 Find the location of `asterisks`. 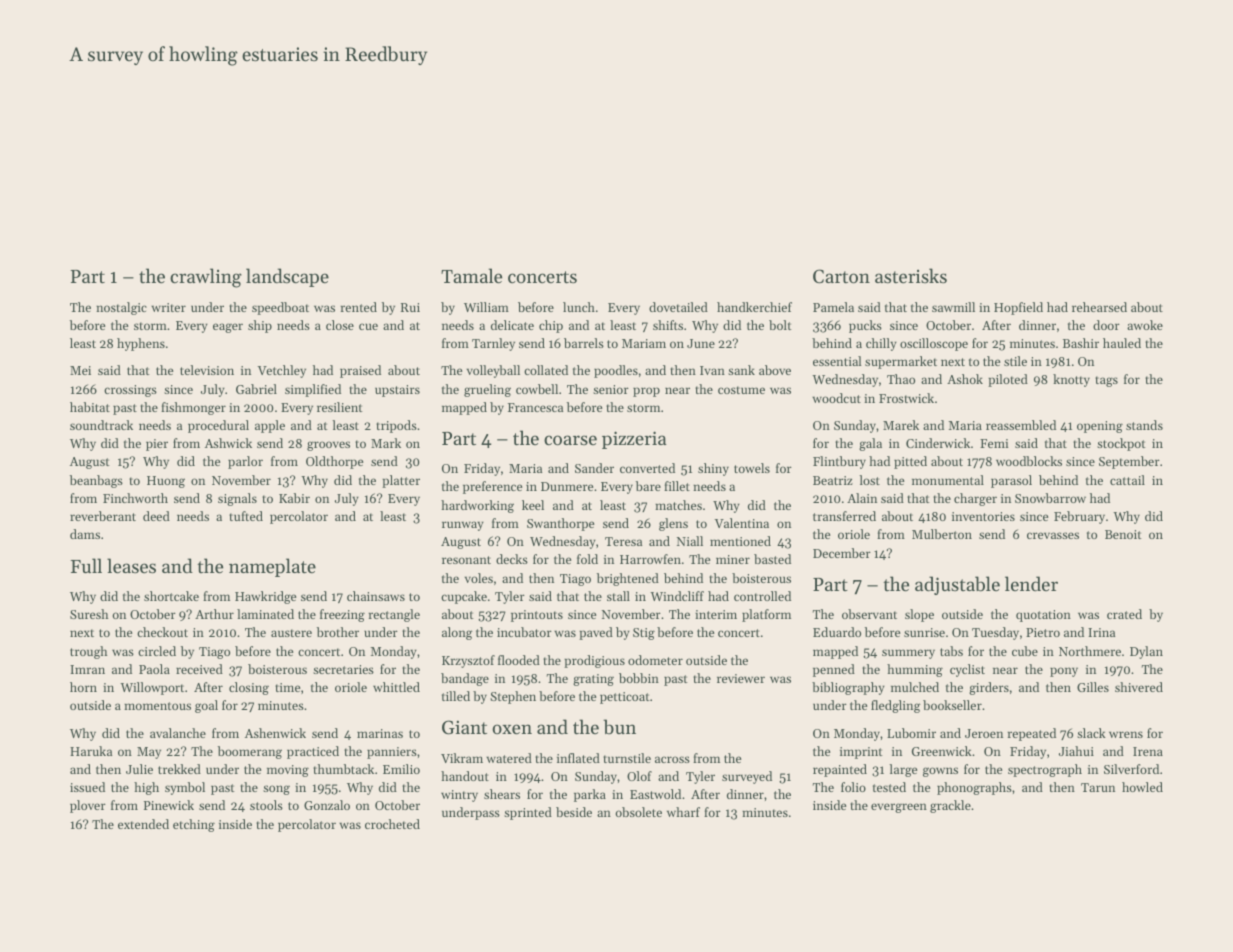

asterisks is located at coordinates (911, 275).
